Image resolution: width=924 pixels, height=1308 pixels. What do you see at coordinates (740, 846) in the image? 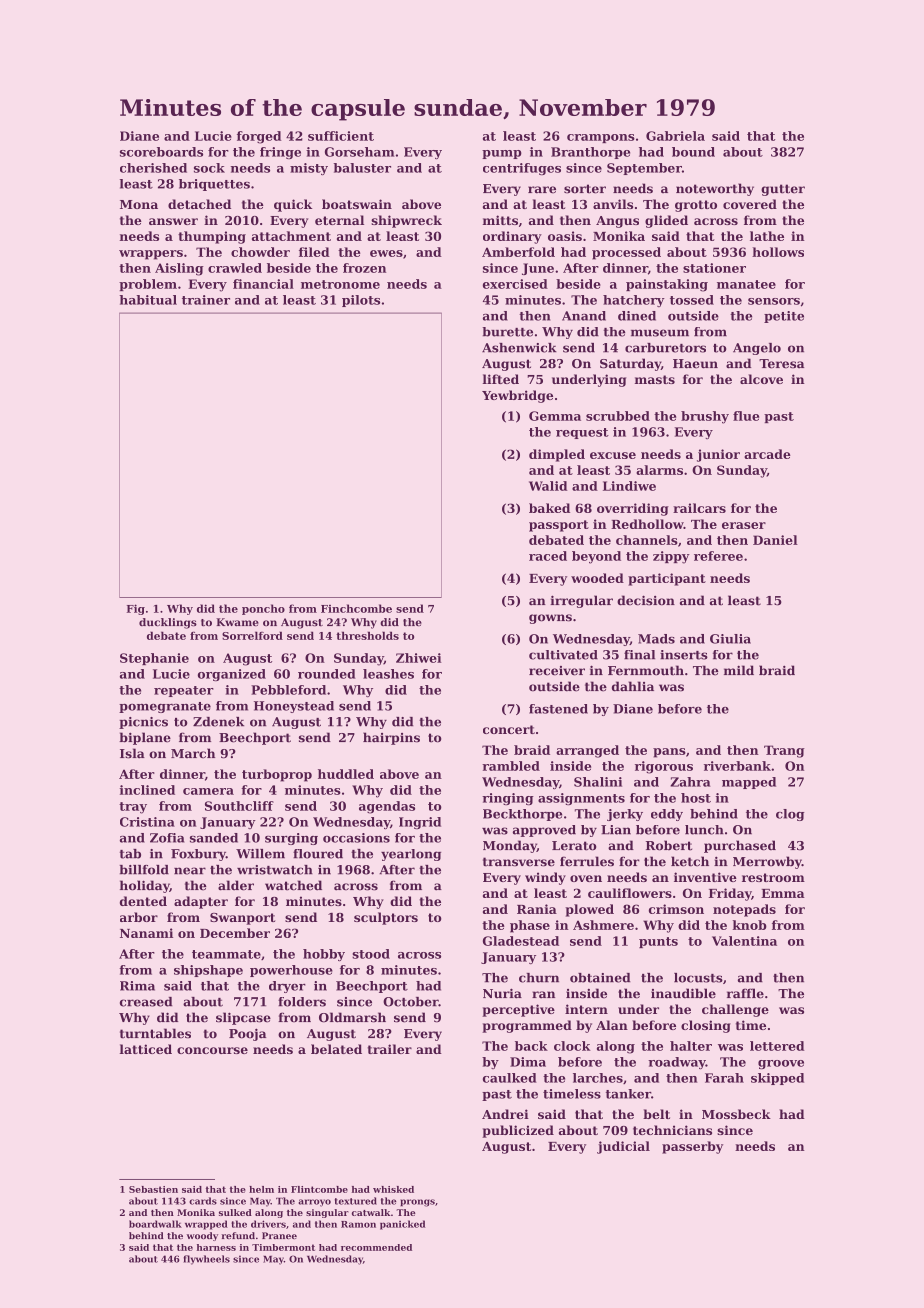
I see `purchased` at bounding box center [740, 846].
